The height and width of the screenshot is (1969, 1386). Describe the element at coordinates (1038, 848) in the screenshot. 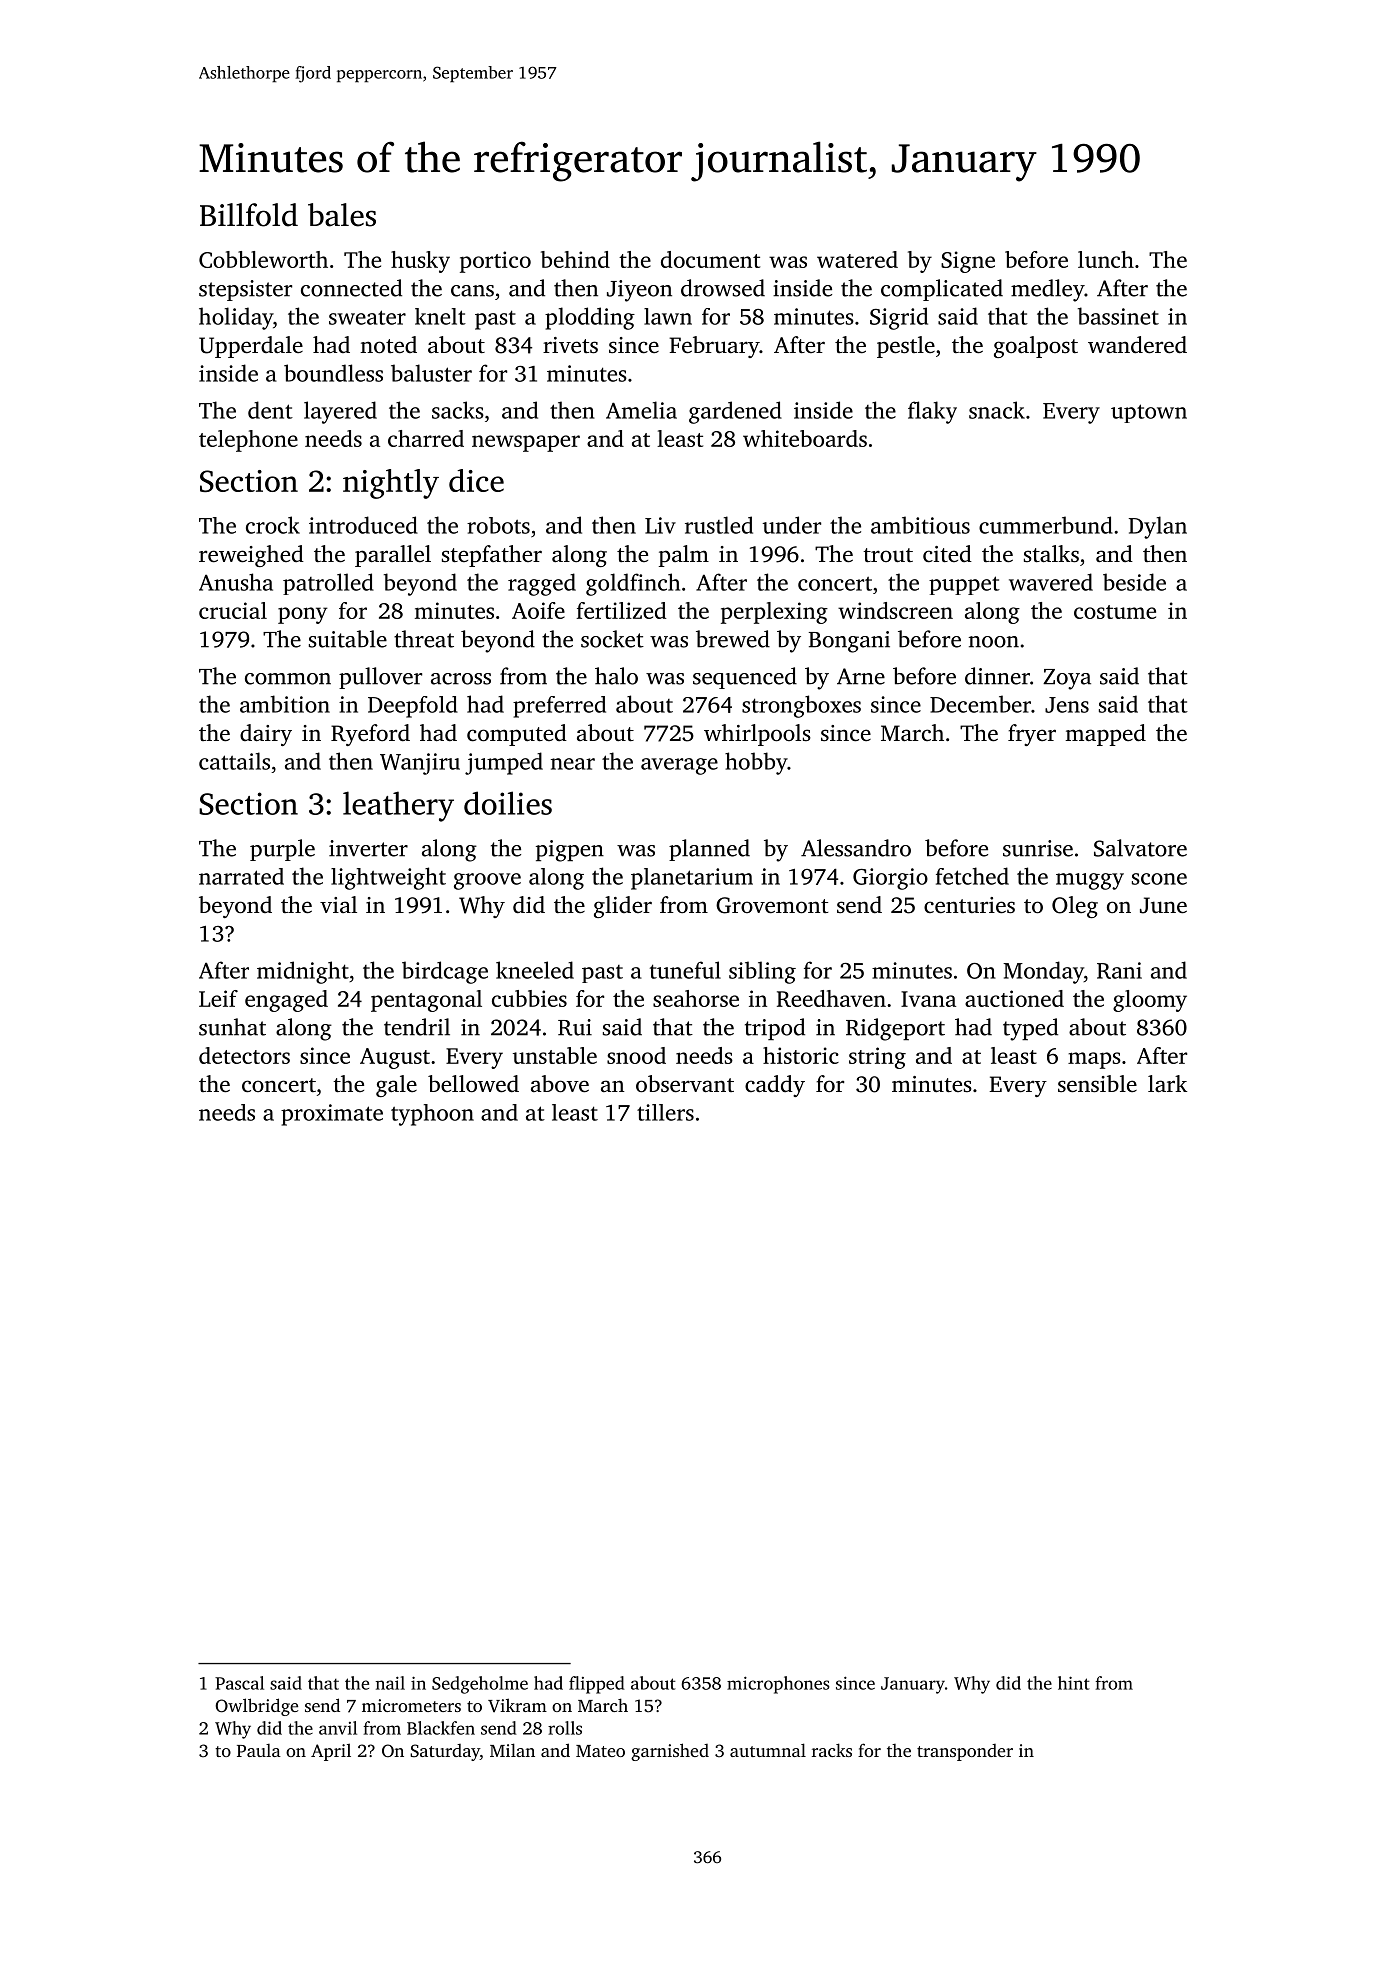

I see `sunrise` at that location.
